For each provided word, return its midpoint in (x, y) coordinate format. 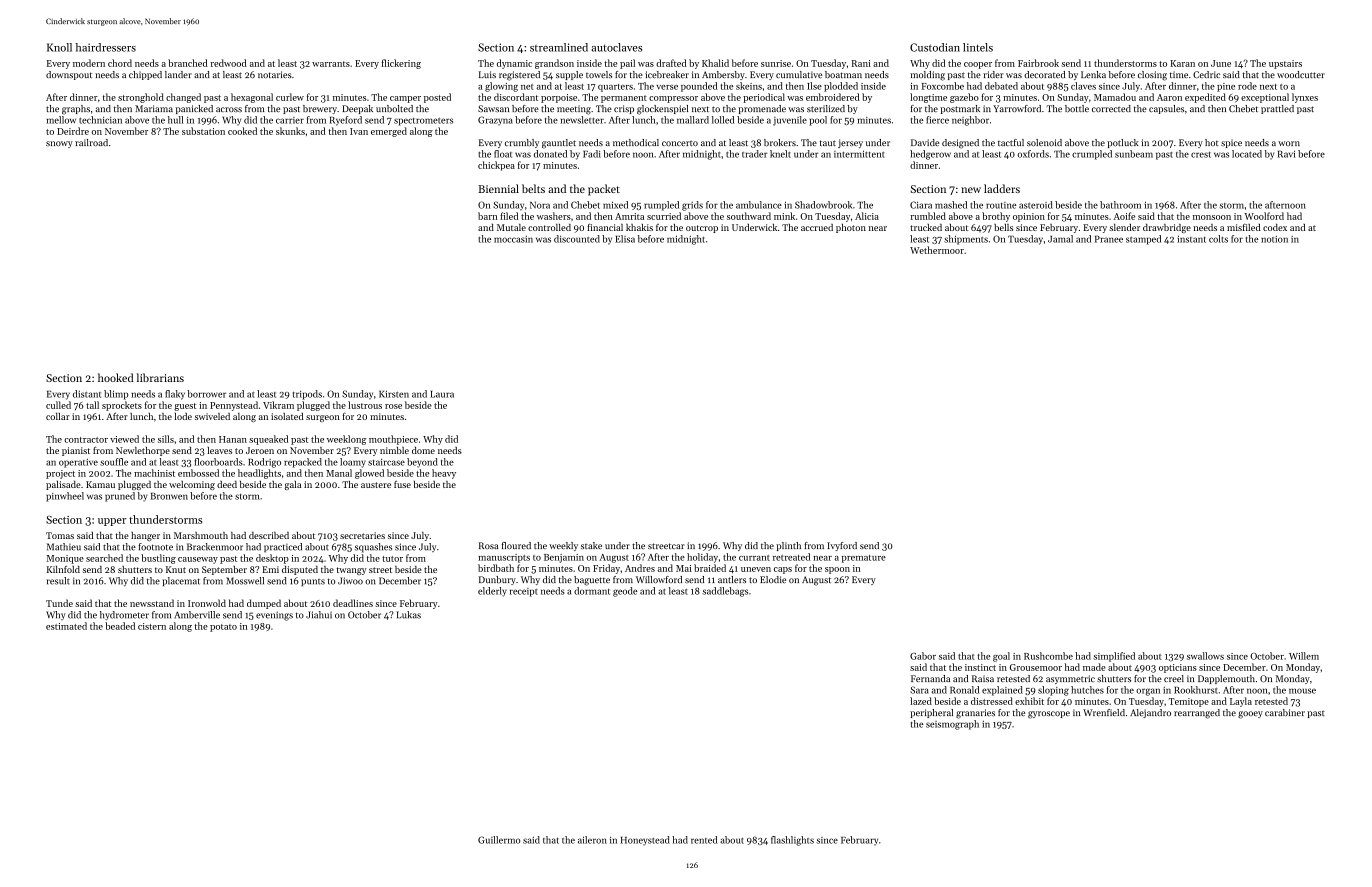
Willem (1304, 656)
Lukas (409, 615)
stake (591, 545)
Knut (176, 569)
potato (223, 628)
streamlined (559, 47)
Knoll (59, 47)
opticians (1178, 668)
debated (1001, 86)
